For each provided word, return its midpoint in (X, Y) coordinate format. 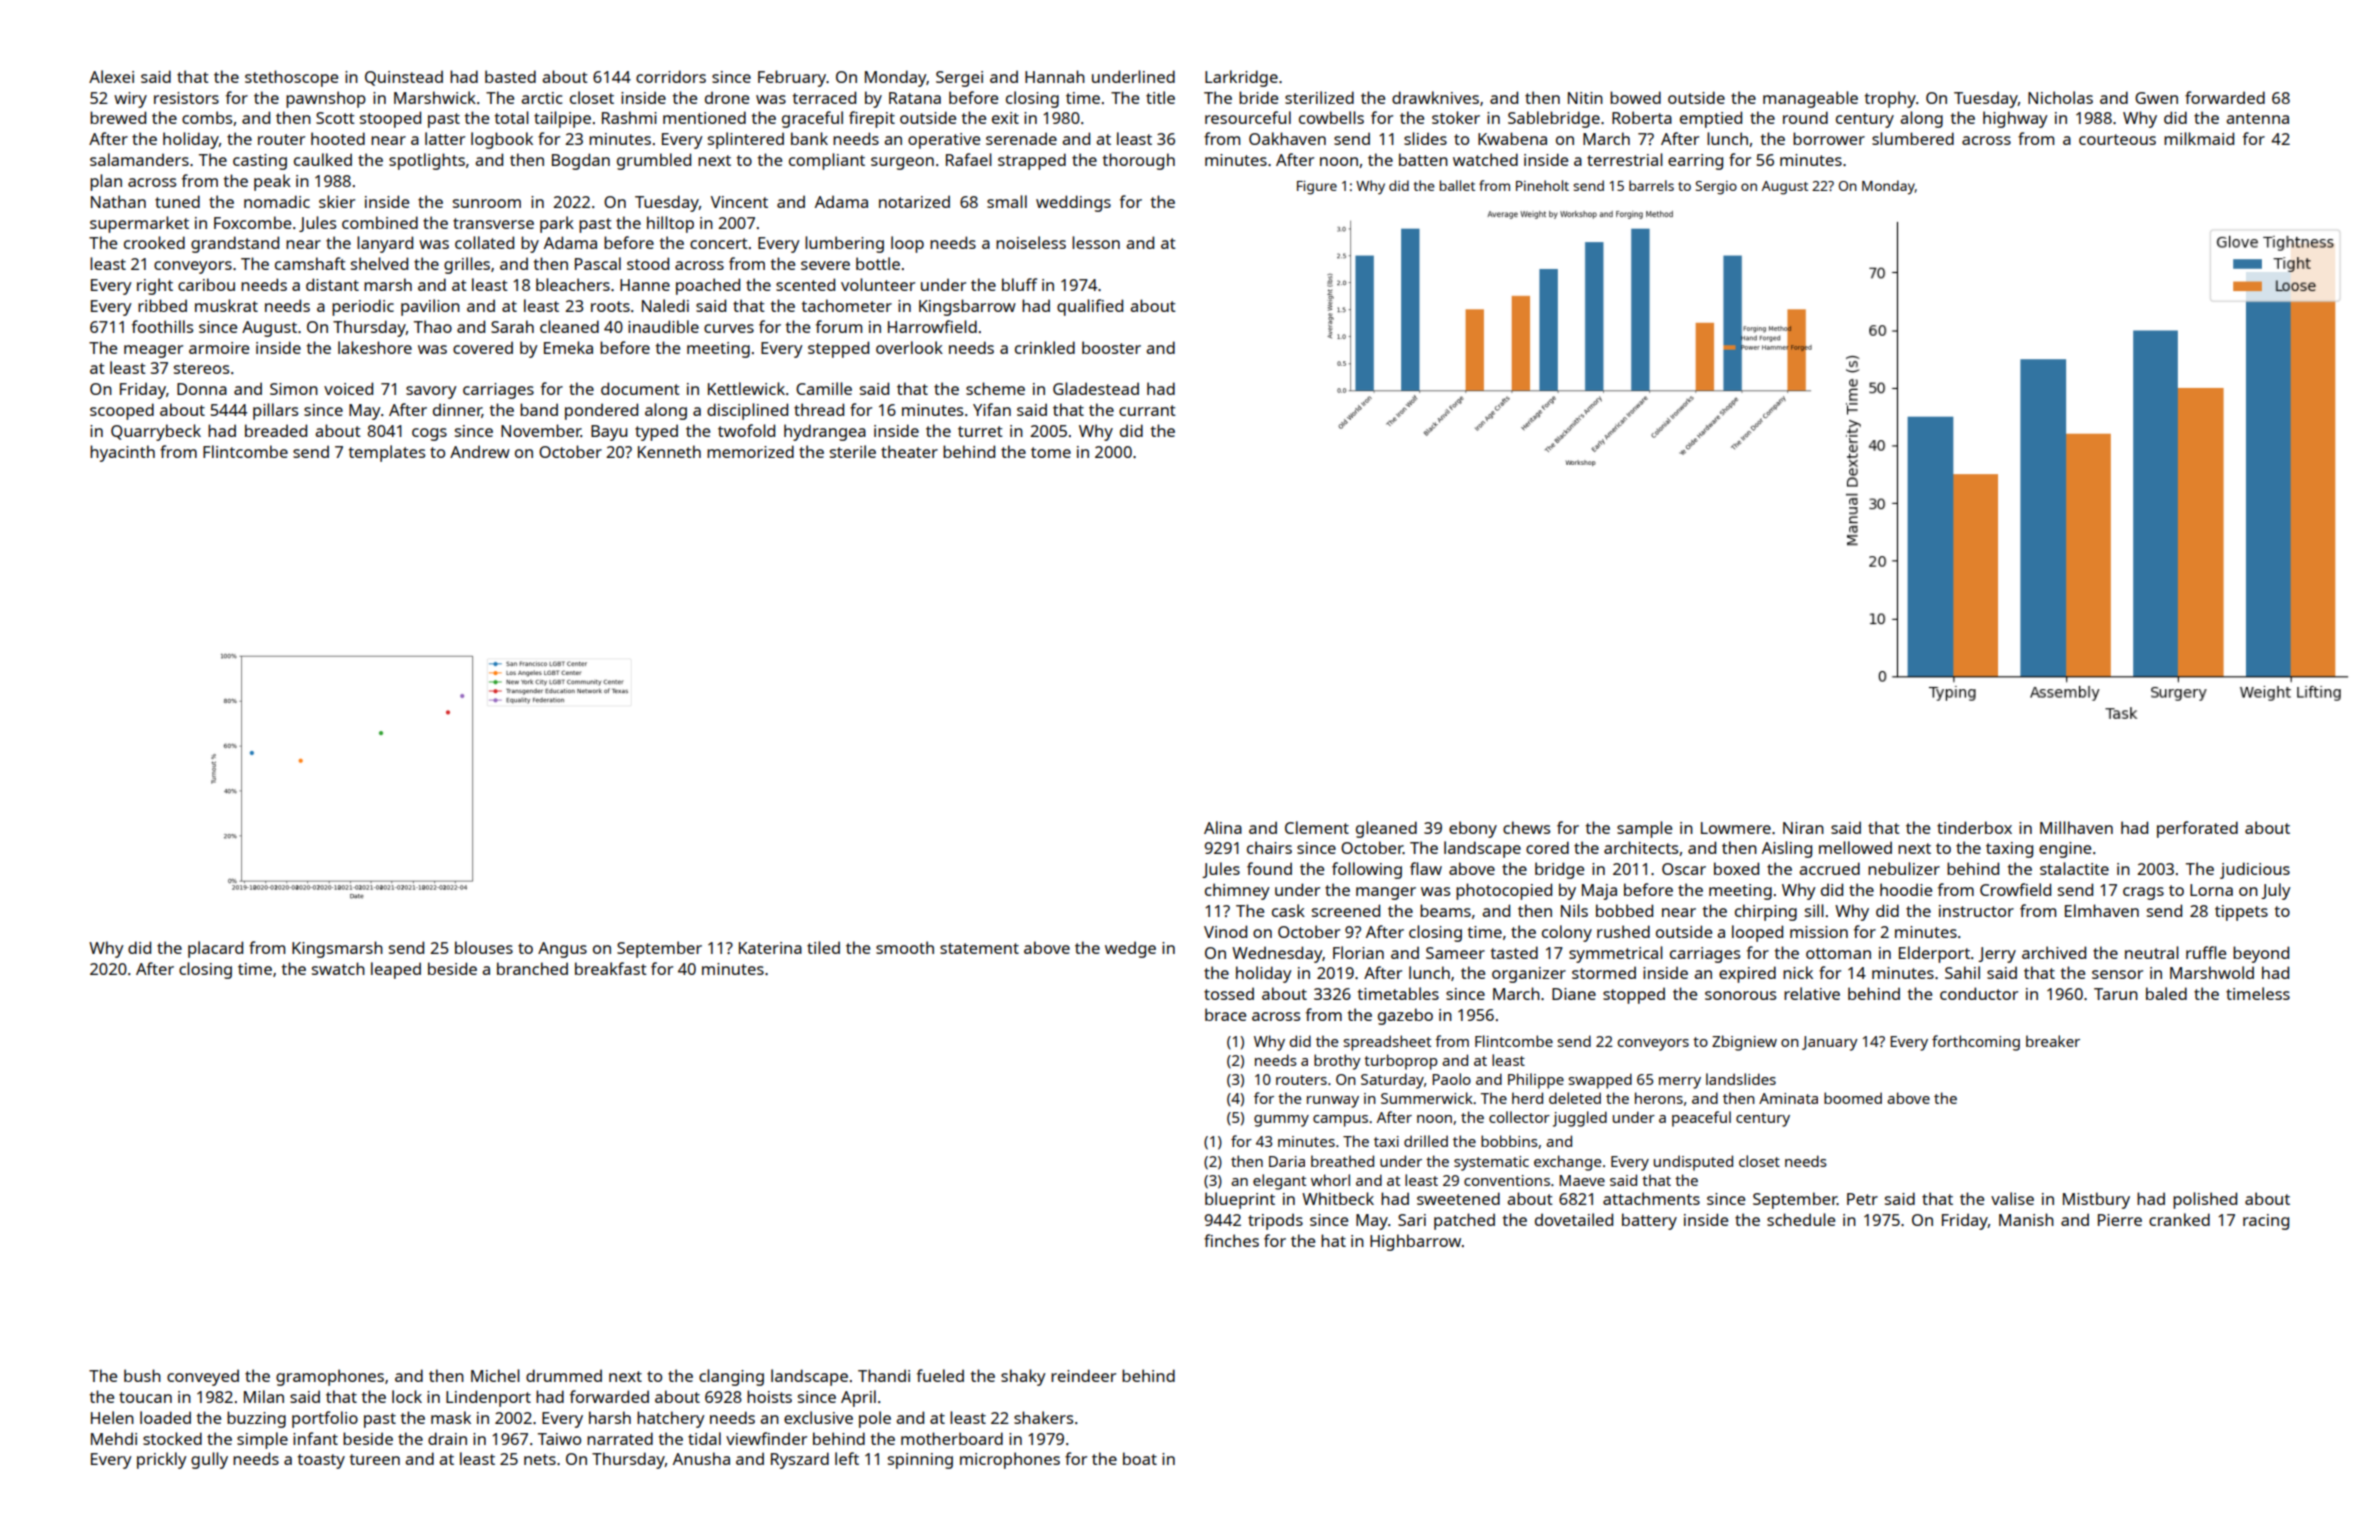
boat (1140, 1458)
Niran (1803, 828)
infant (315, 1438)
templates (387, 453)
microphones (1010, 1460)
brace (1225, 1014)
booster (1111, 347)
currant (1147, 410)
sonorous (1740, 995)
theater (909, 451)
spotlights (427, 161)
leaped (396, 970)
